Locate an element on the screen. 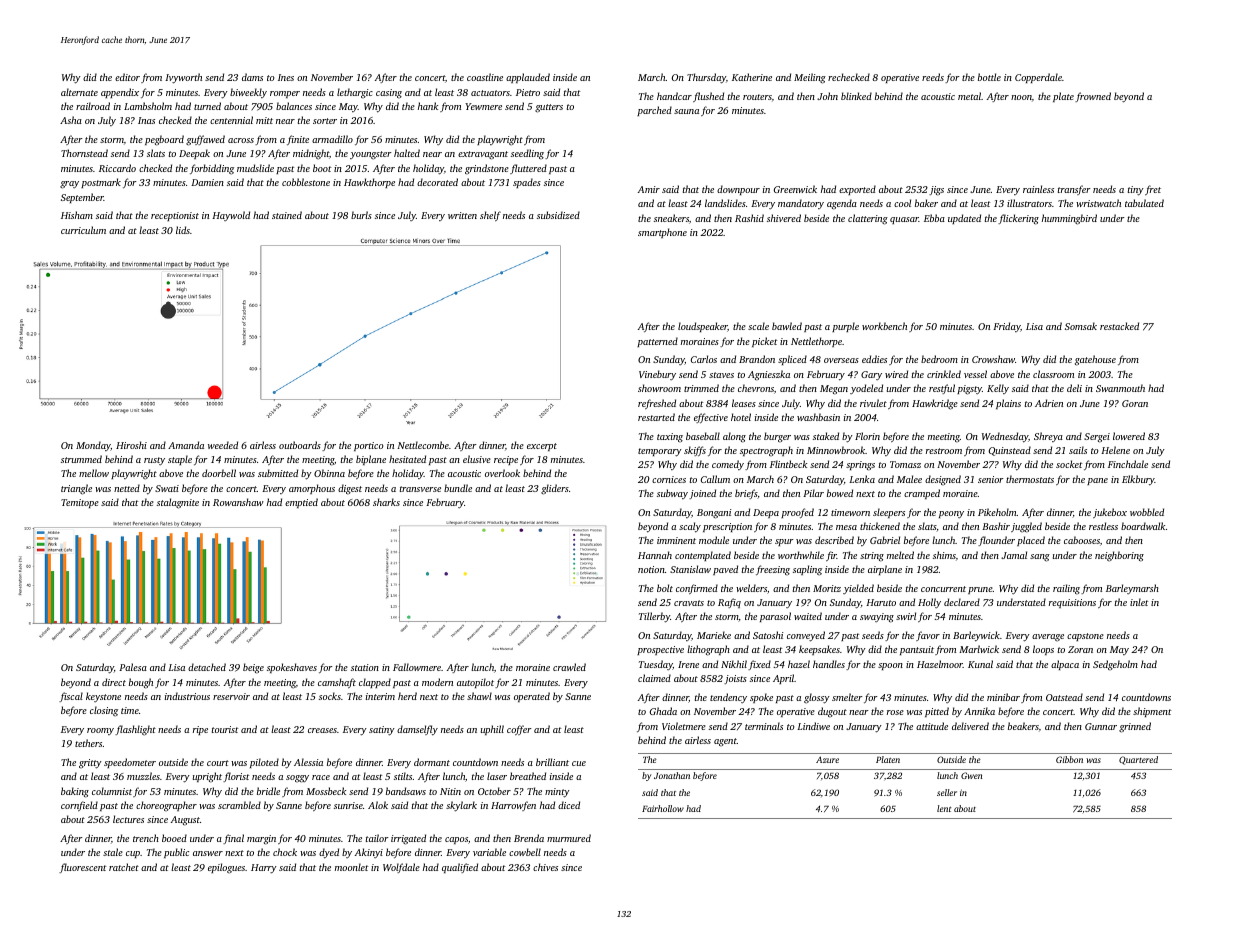  choreographer is located at coordinates (166, 806).
